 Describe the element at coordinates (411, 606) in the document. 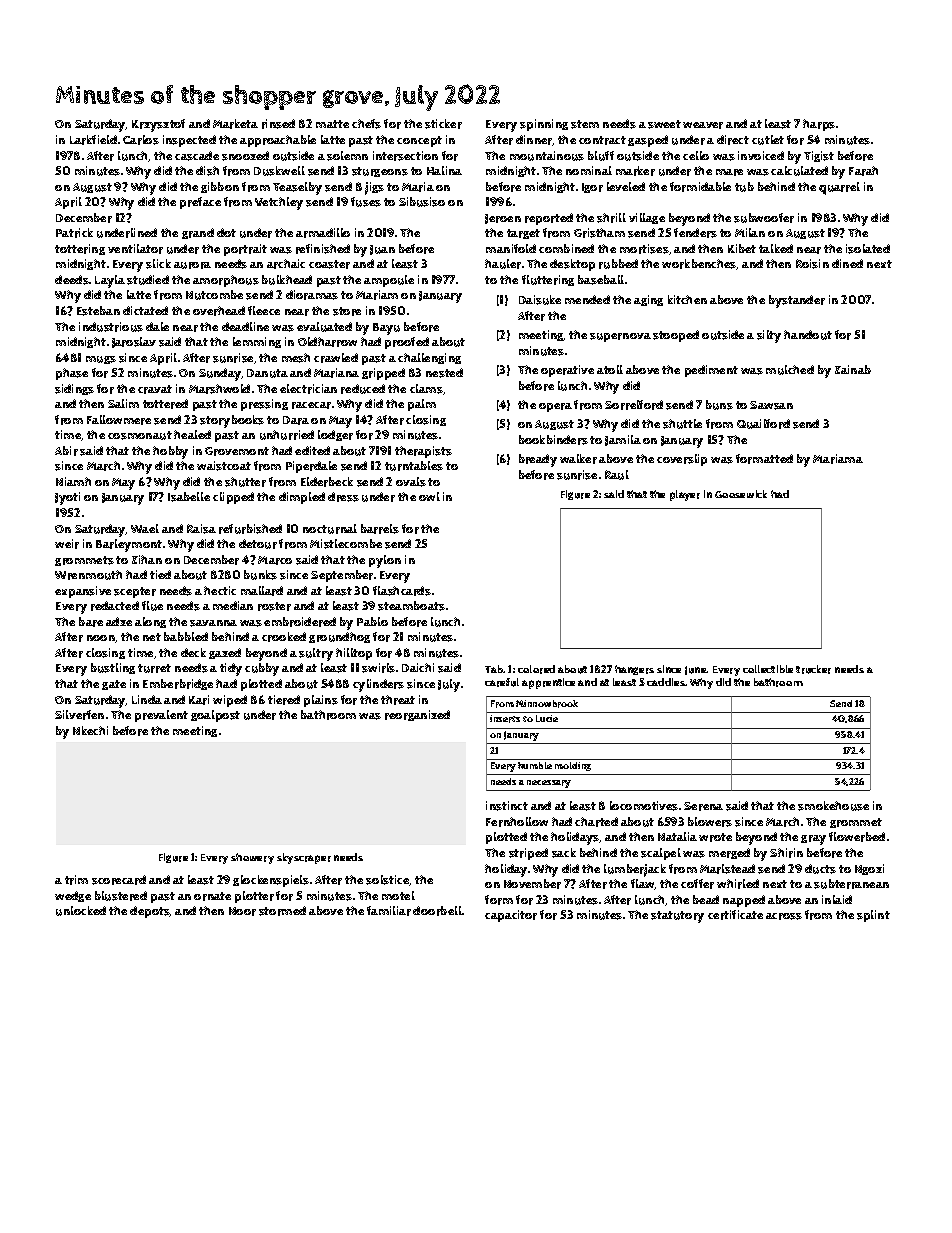

I see `steamboats` at that location.
